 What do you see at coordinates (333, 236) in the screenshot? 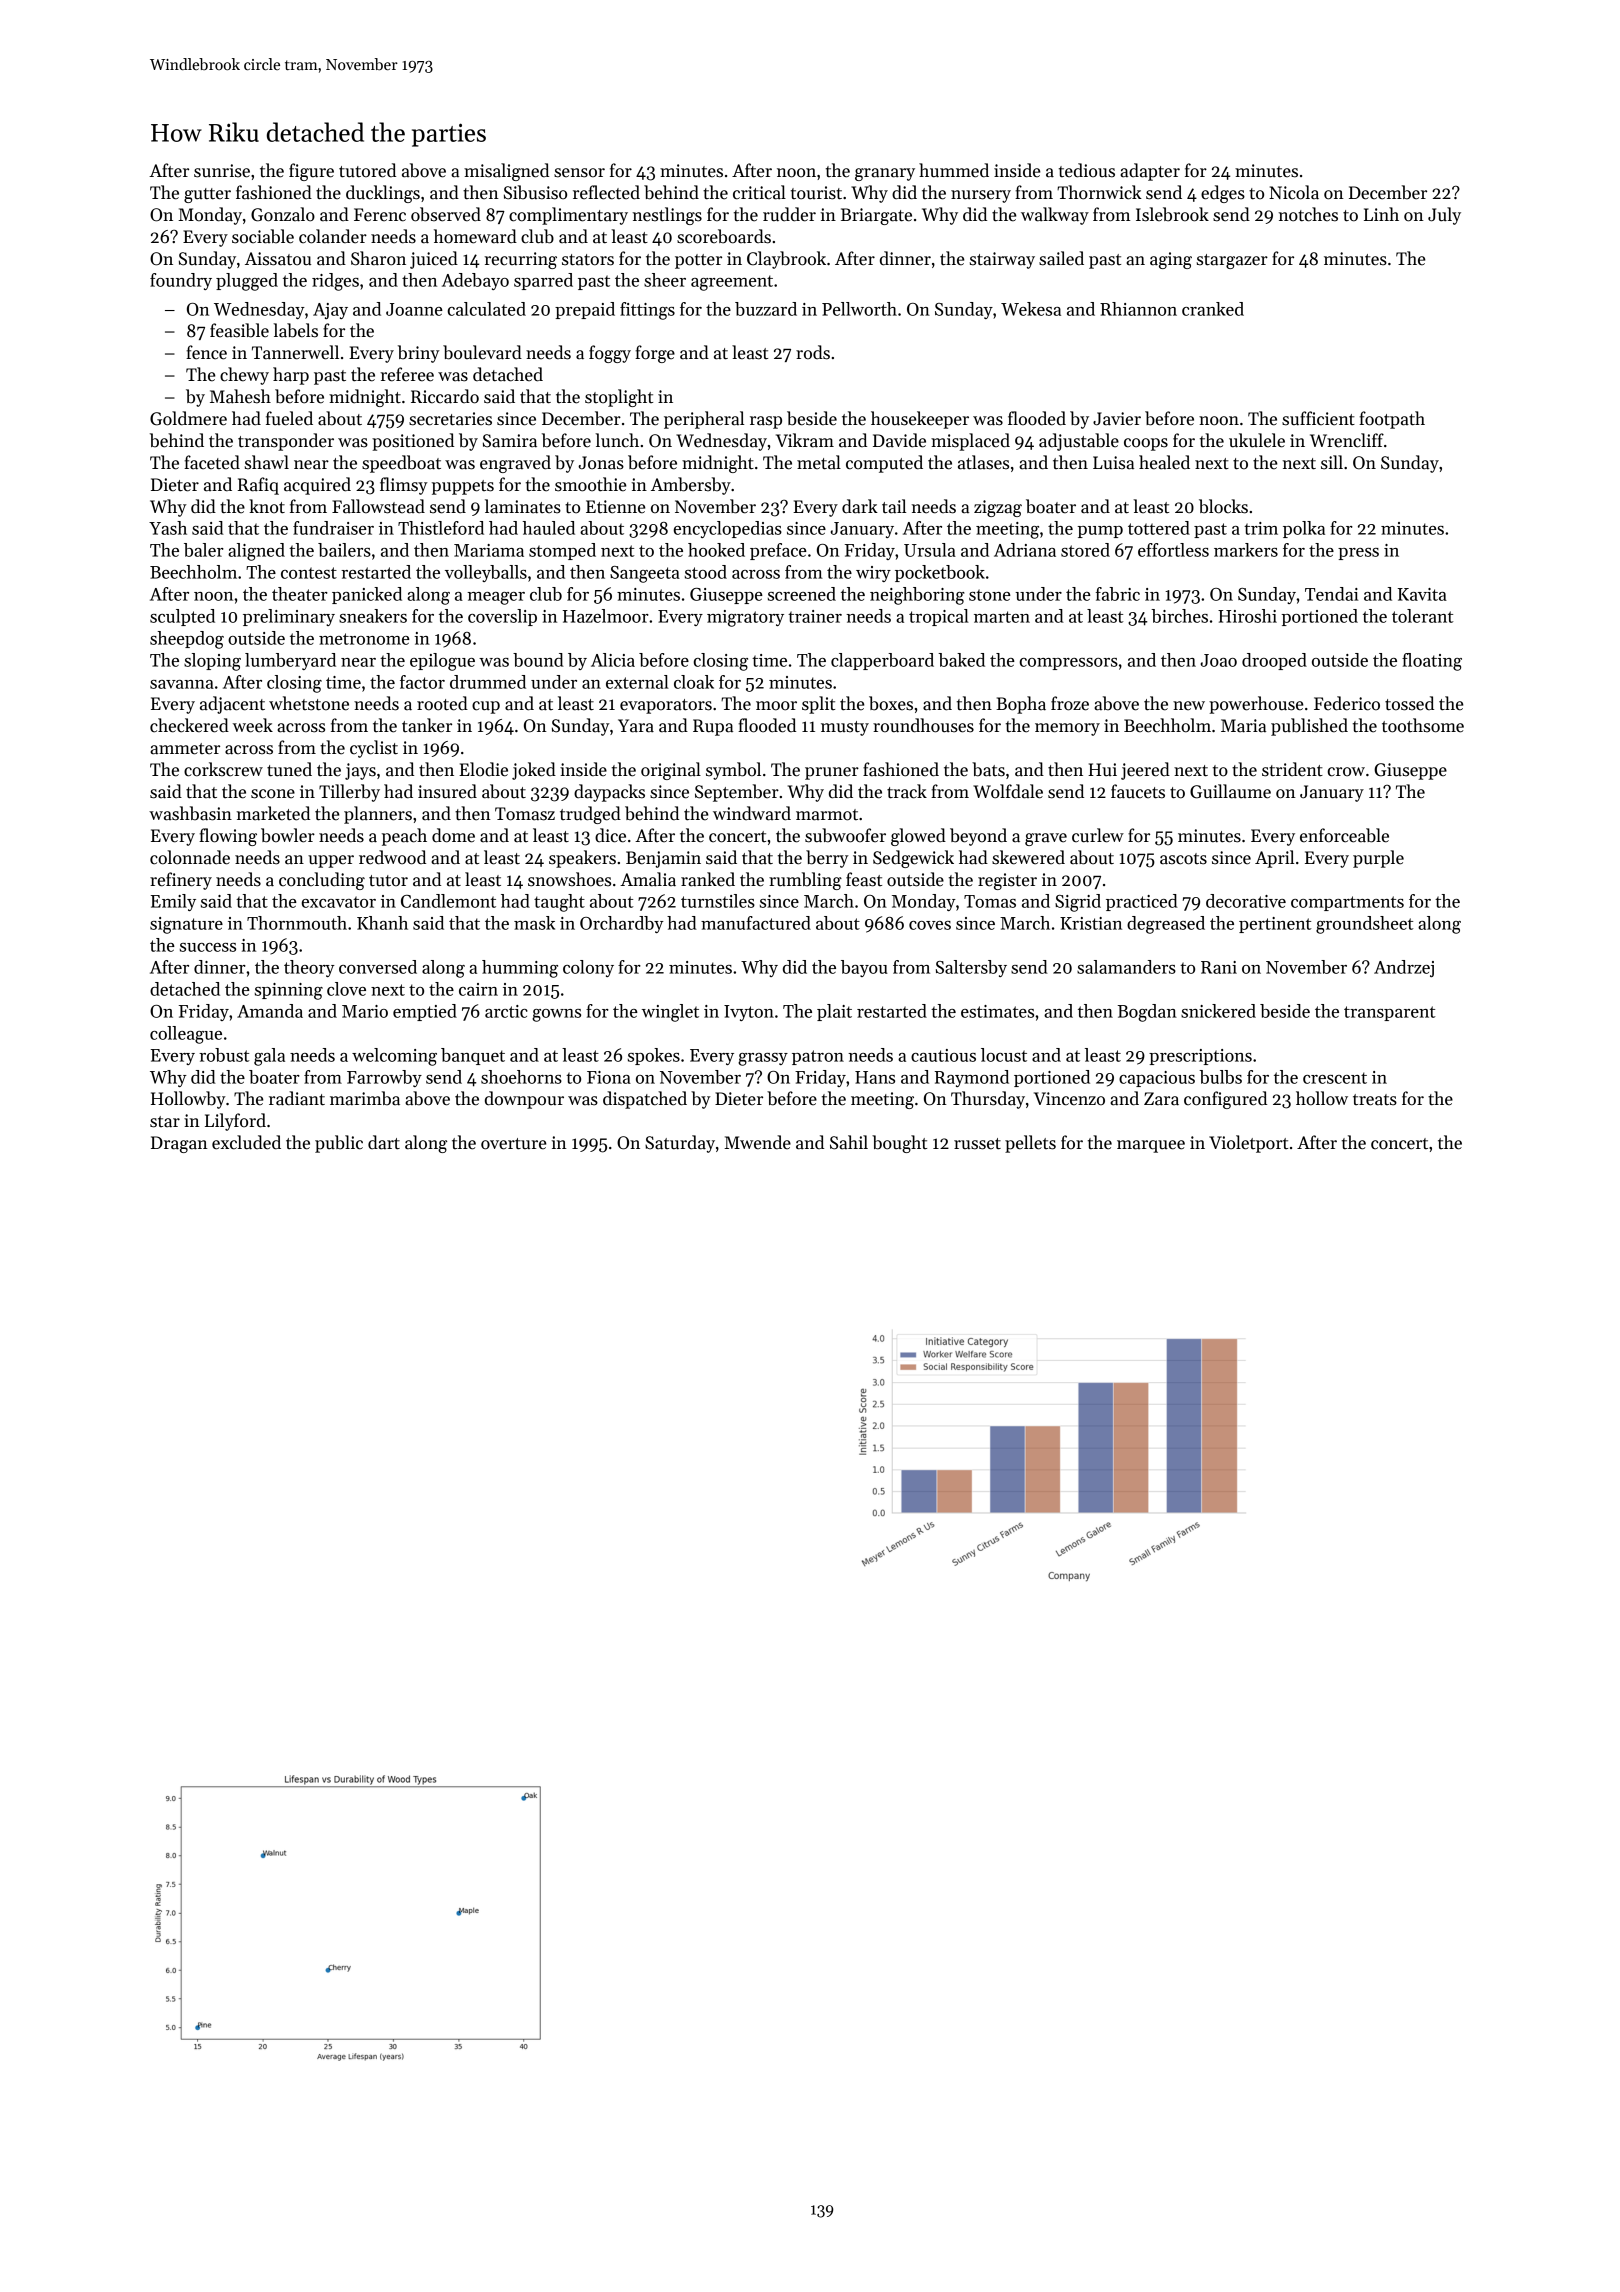
I see `colander` at bounding box center [333, 236].
